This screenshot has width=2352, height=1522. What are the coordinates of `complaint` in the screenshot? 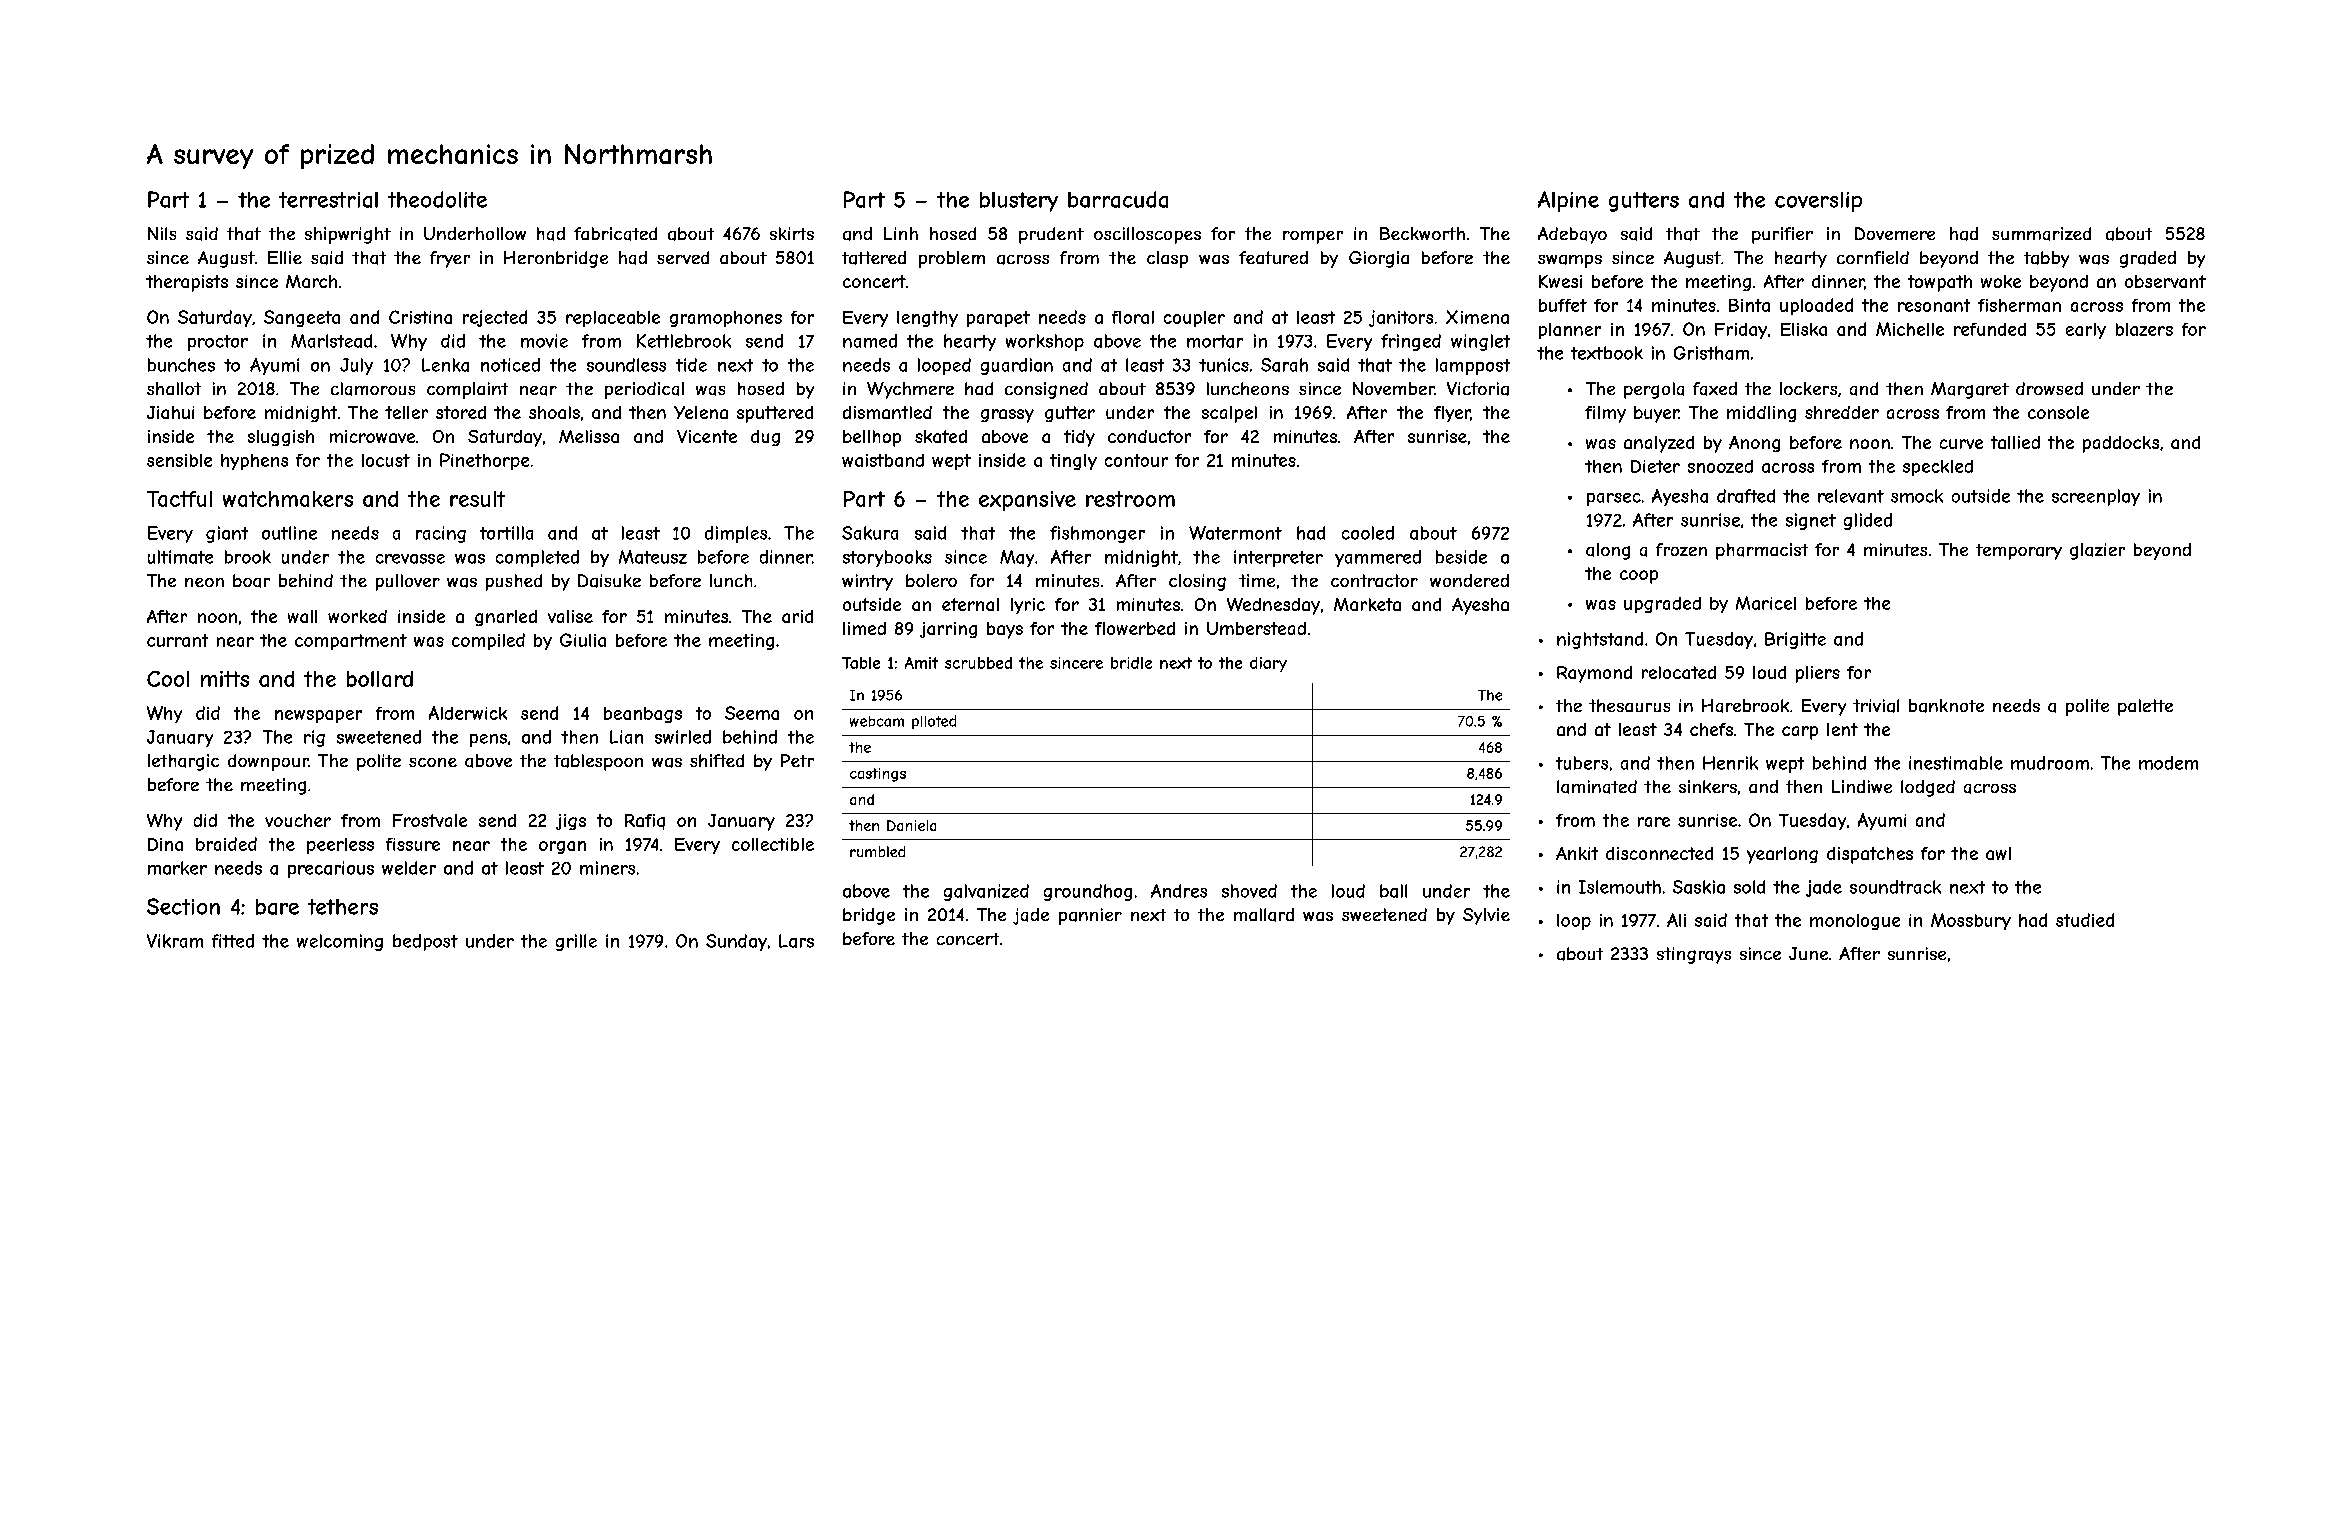 It's located at (467, 390).
